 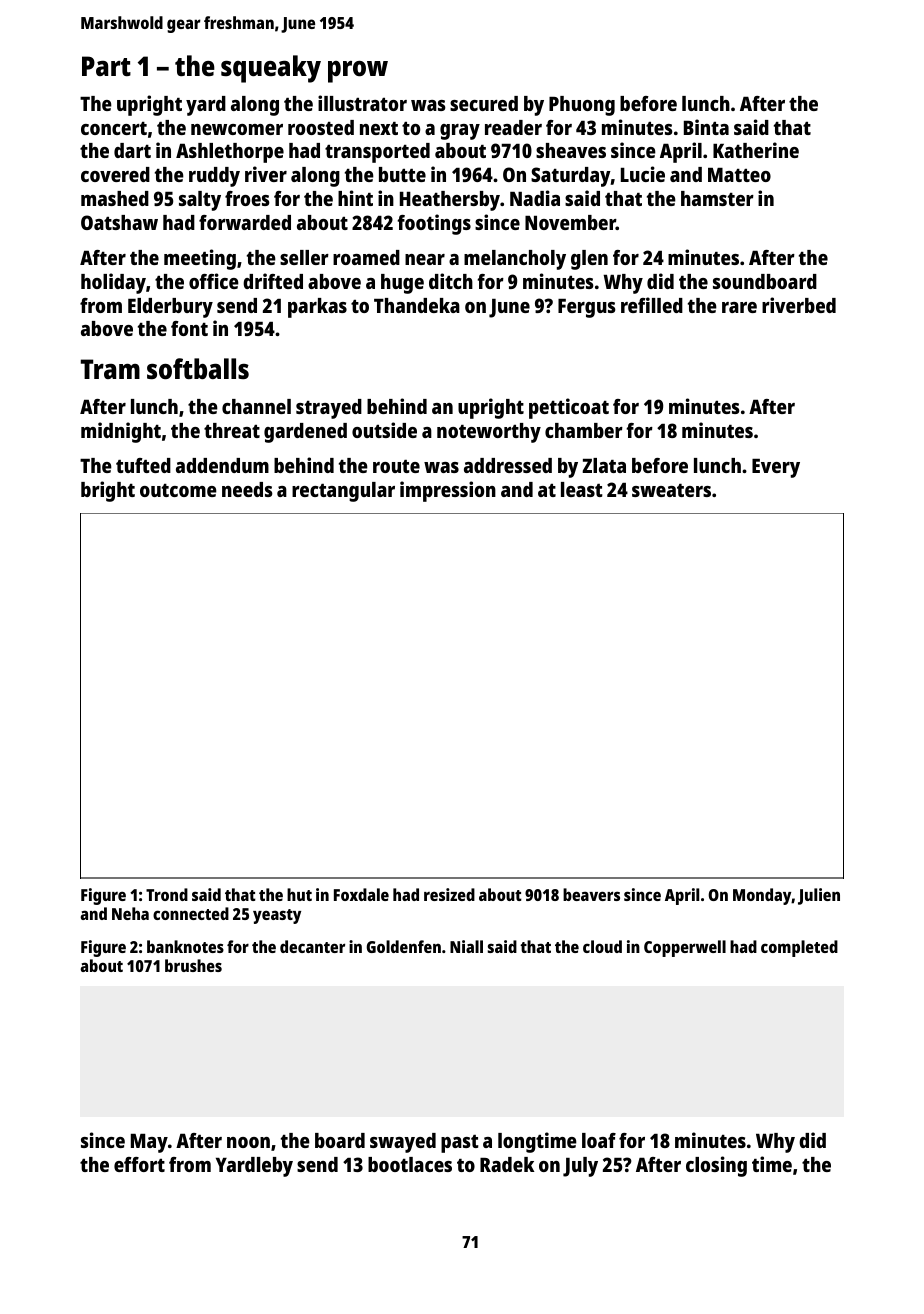 What do you see at coordinates (706, 127) in the page?
I see `Binta` at bounding box center [706, 127].
